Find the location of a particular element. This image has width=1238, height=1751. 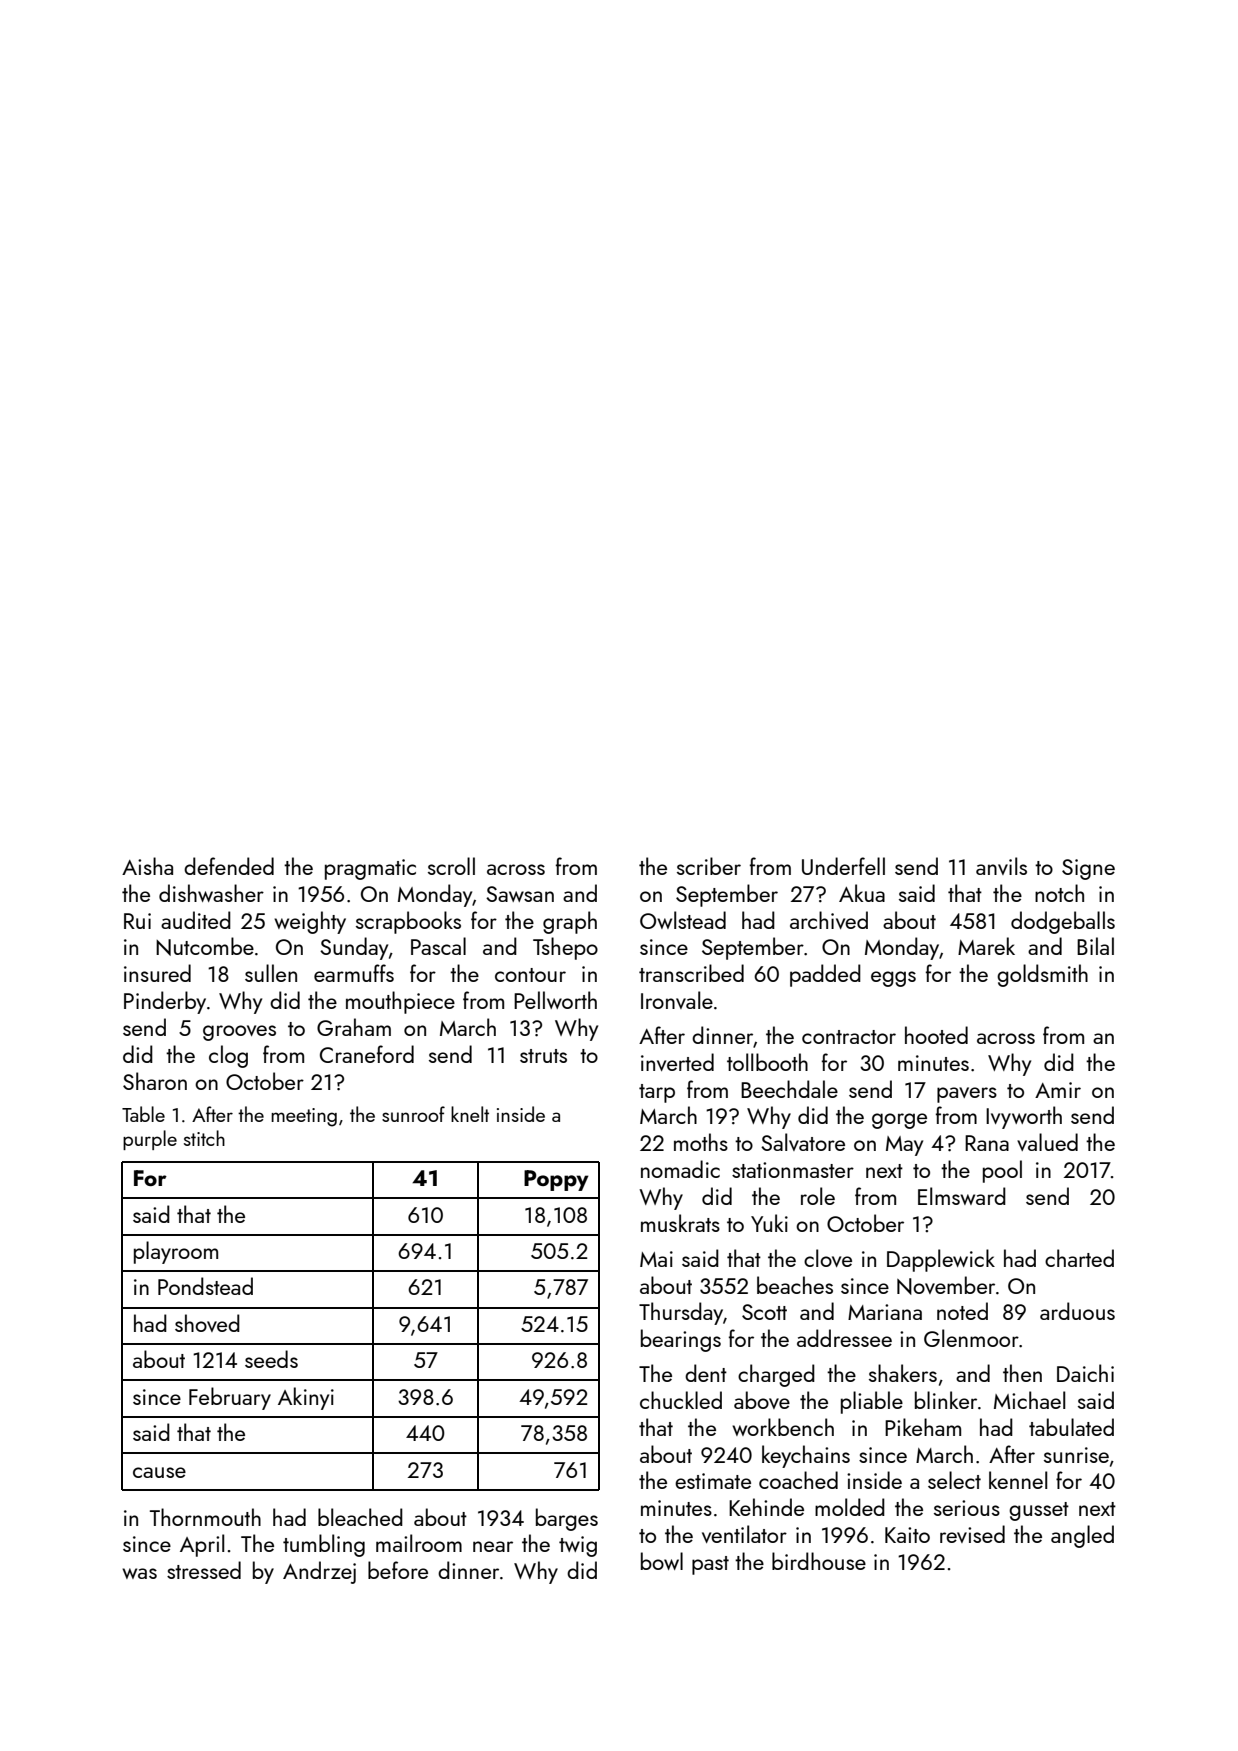

graph is located at coordinates (570, 922).
